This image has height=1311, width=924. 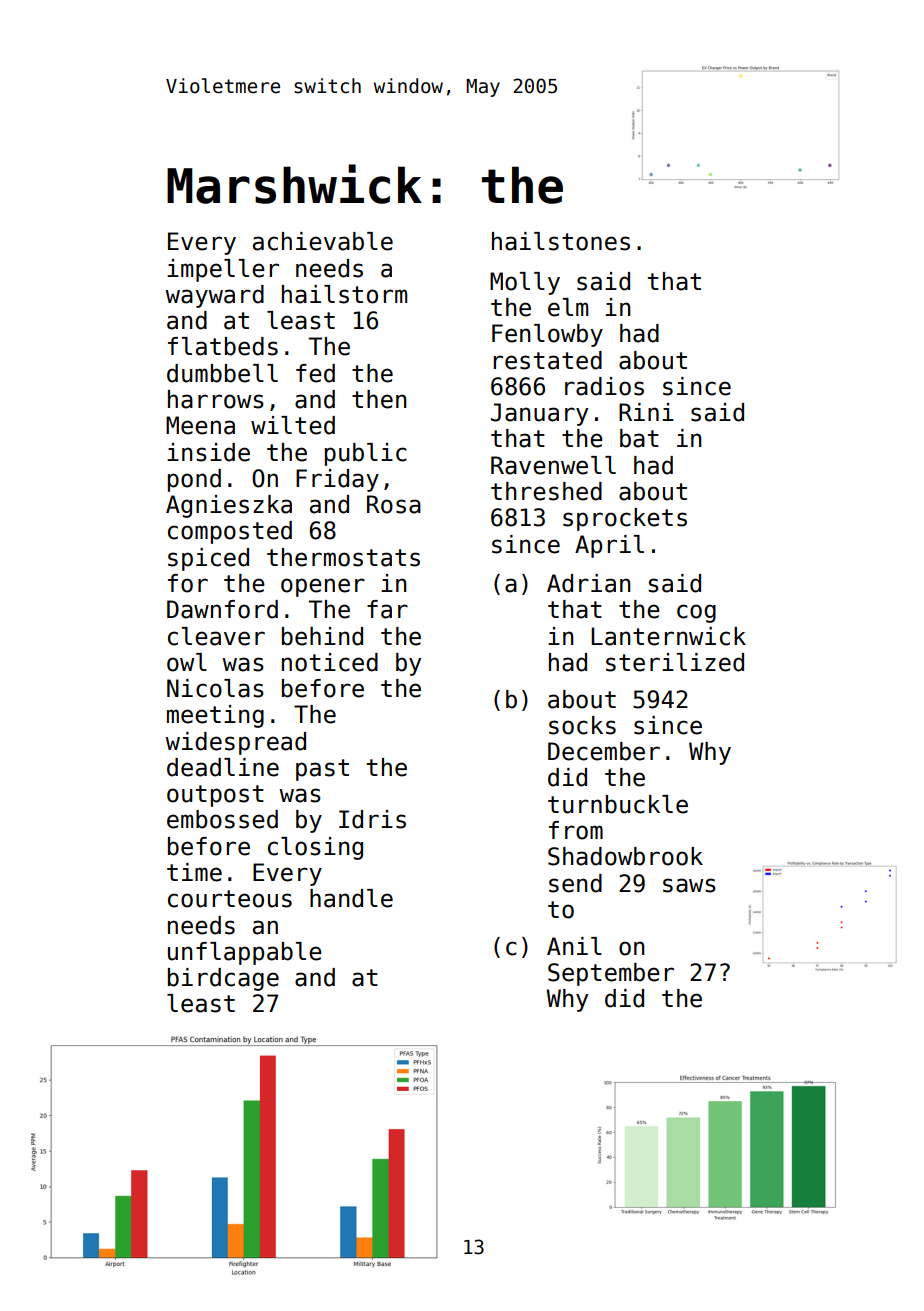 I want to click on achievable, so click(x=323, y=241).
